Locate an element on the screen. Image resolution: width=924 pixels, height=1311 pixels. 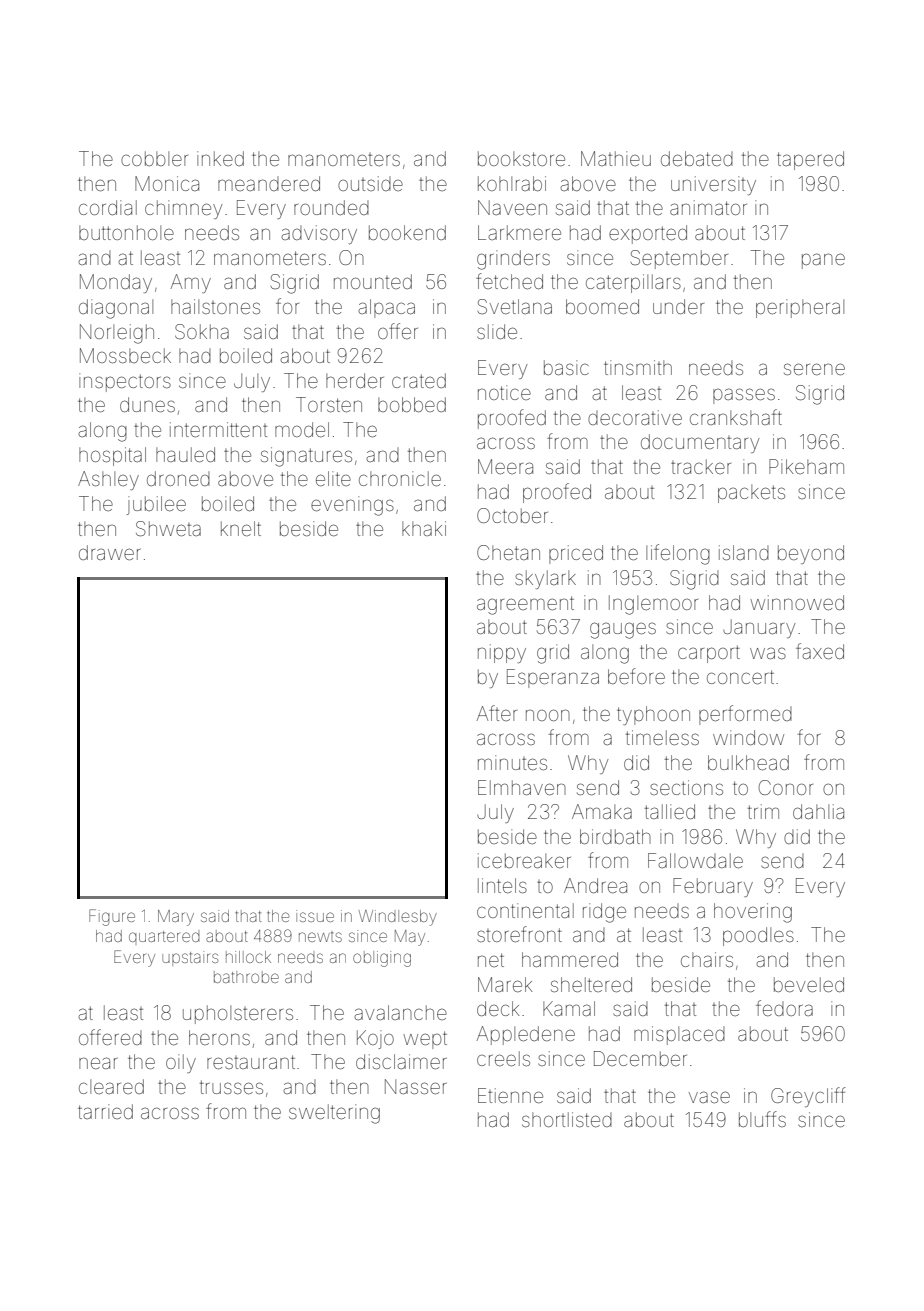
near is located at coordinates (98, 1063).
